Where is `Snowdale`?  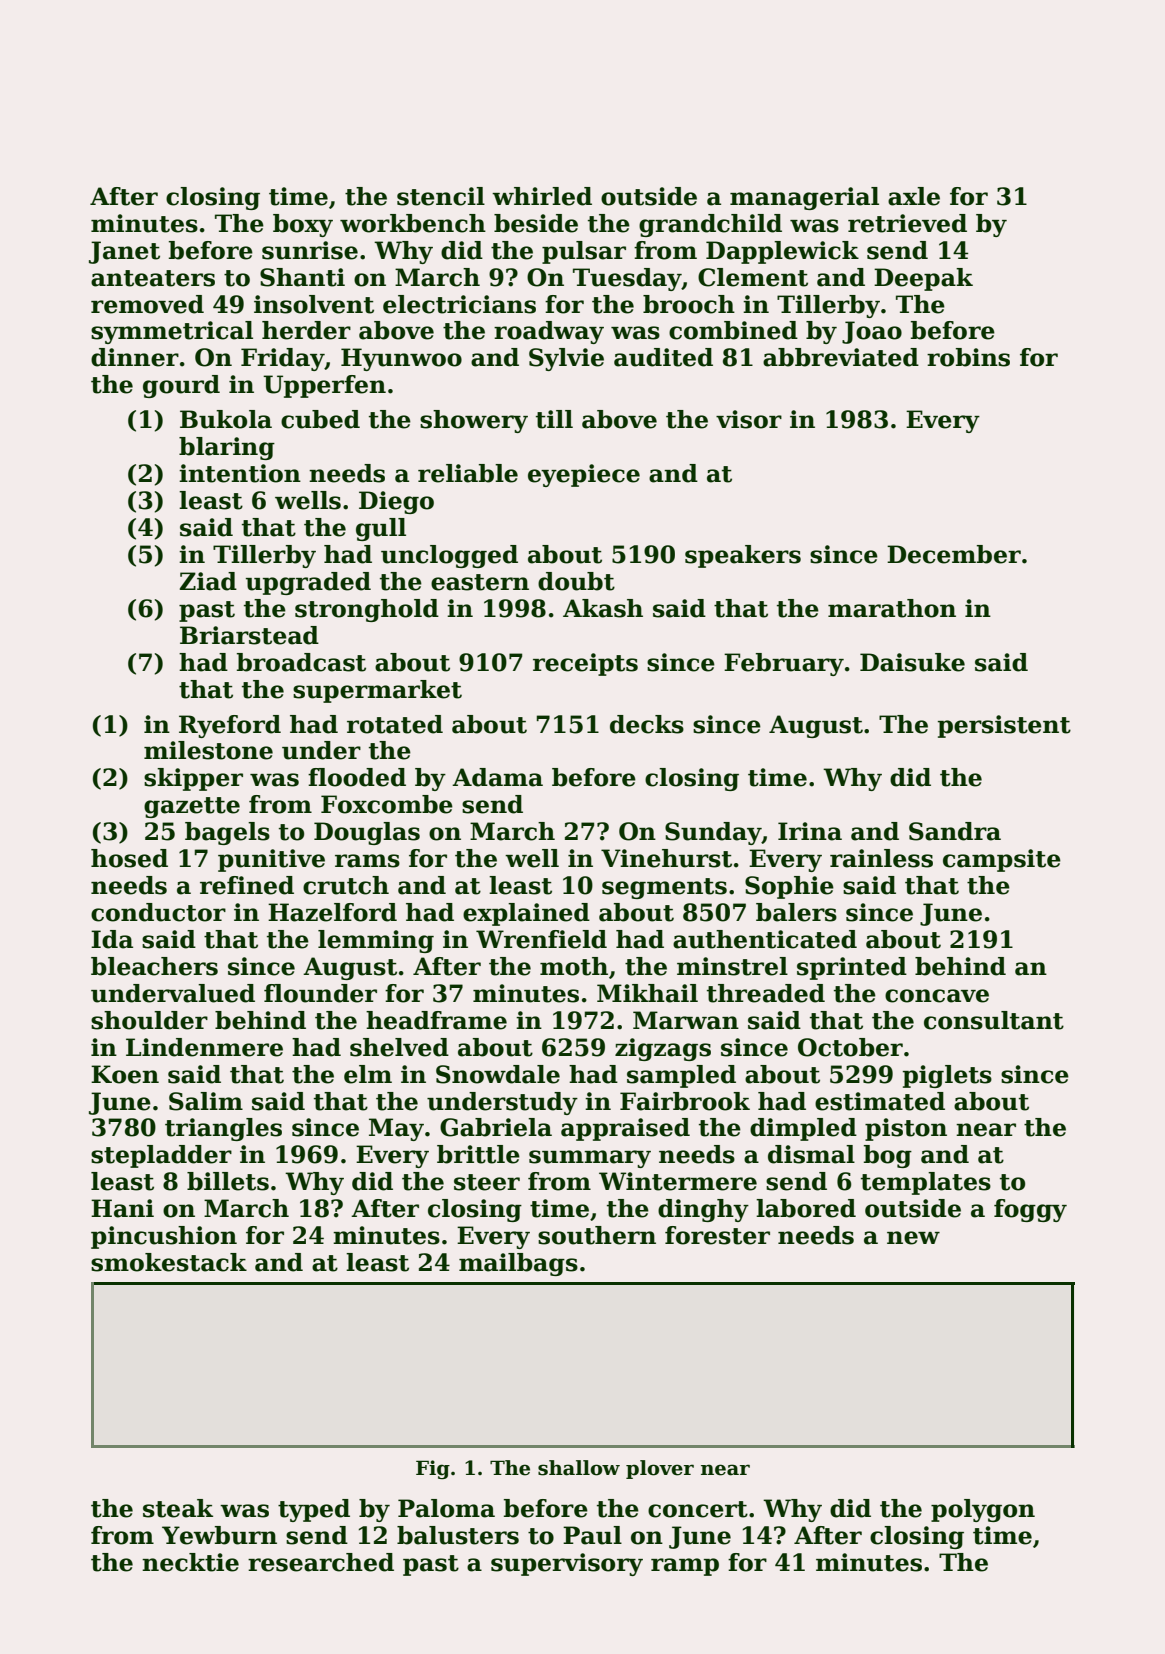 Snowdale is located at coordinates (498, 1074).
